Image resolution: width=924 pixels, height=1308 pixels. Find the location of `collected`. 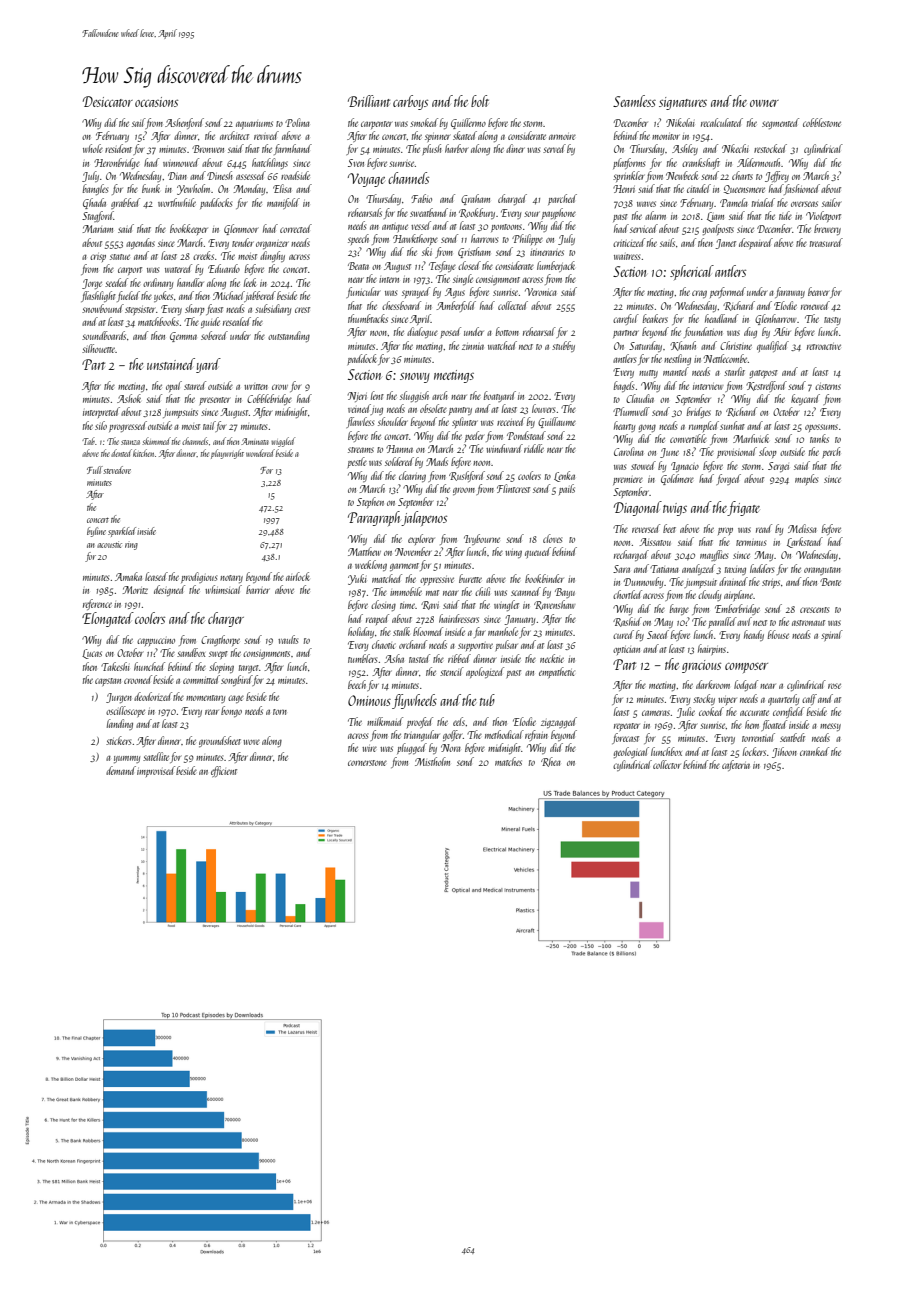

collected is located at coordinates (513, 305).
